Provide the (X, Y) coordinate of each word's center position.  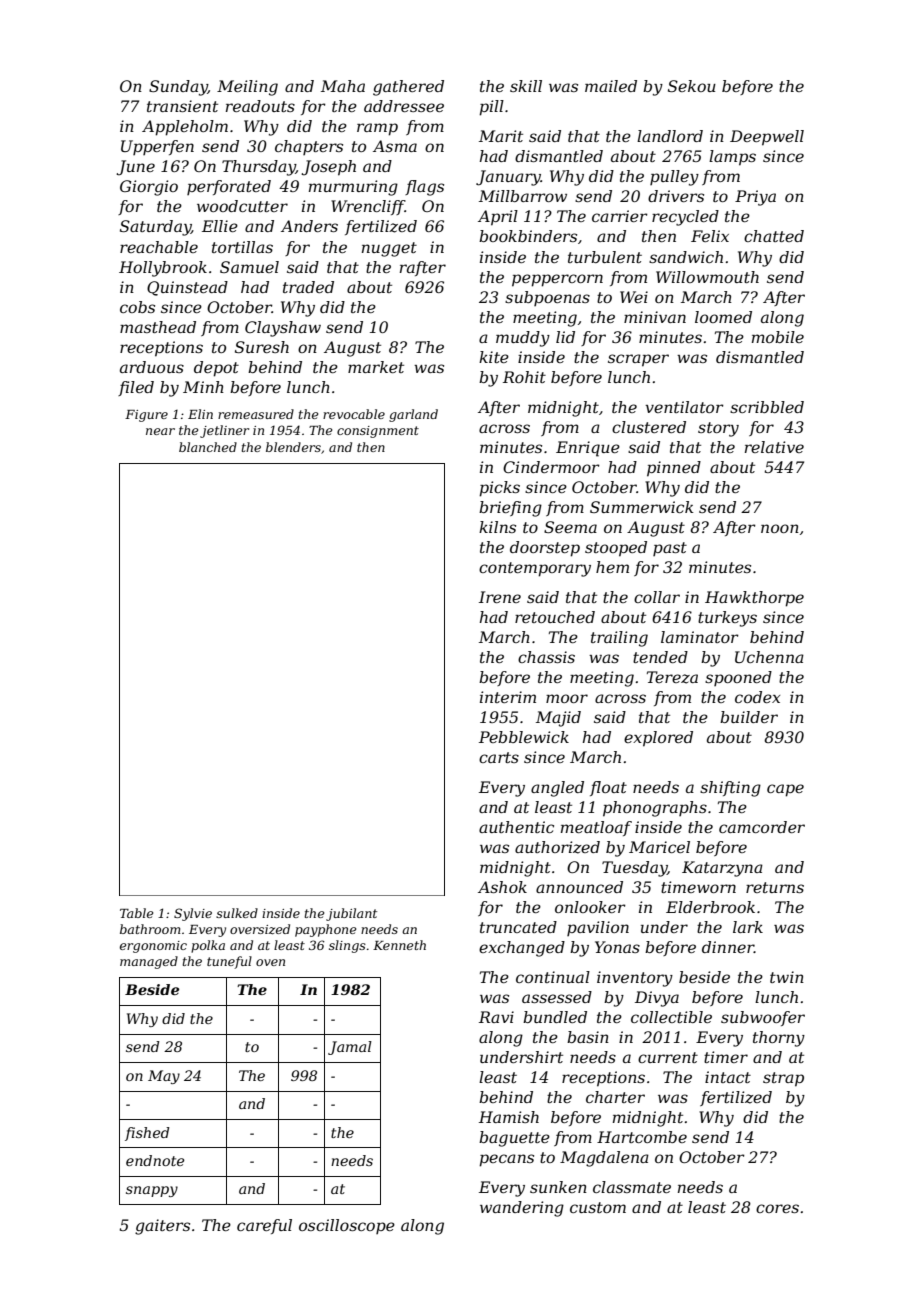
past (670, 549)
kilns (497, 527)
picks (499, 489)
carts (499, 757)
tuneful (229, 962)
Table (136, 913)
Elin (200, 414)
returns (775, 887)
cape (785, 790)
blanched (208, 447)
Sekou (692, 86)
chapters (309, 147)
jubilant (351, 914)
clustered (649, 427)
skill (526, 86)
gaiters (162, 1227)
